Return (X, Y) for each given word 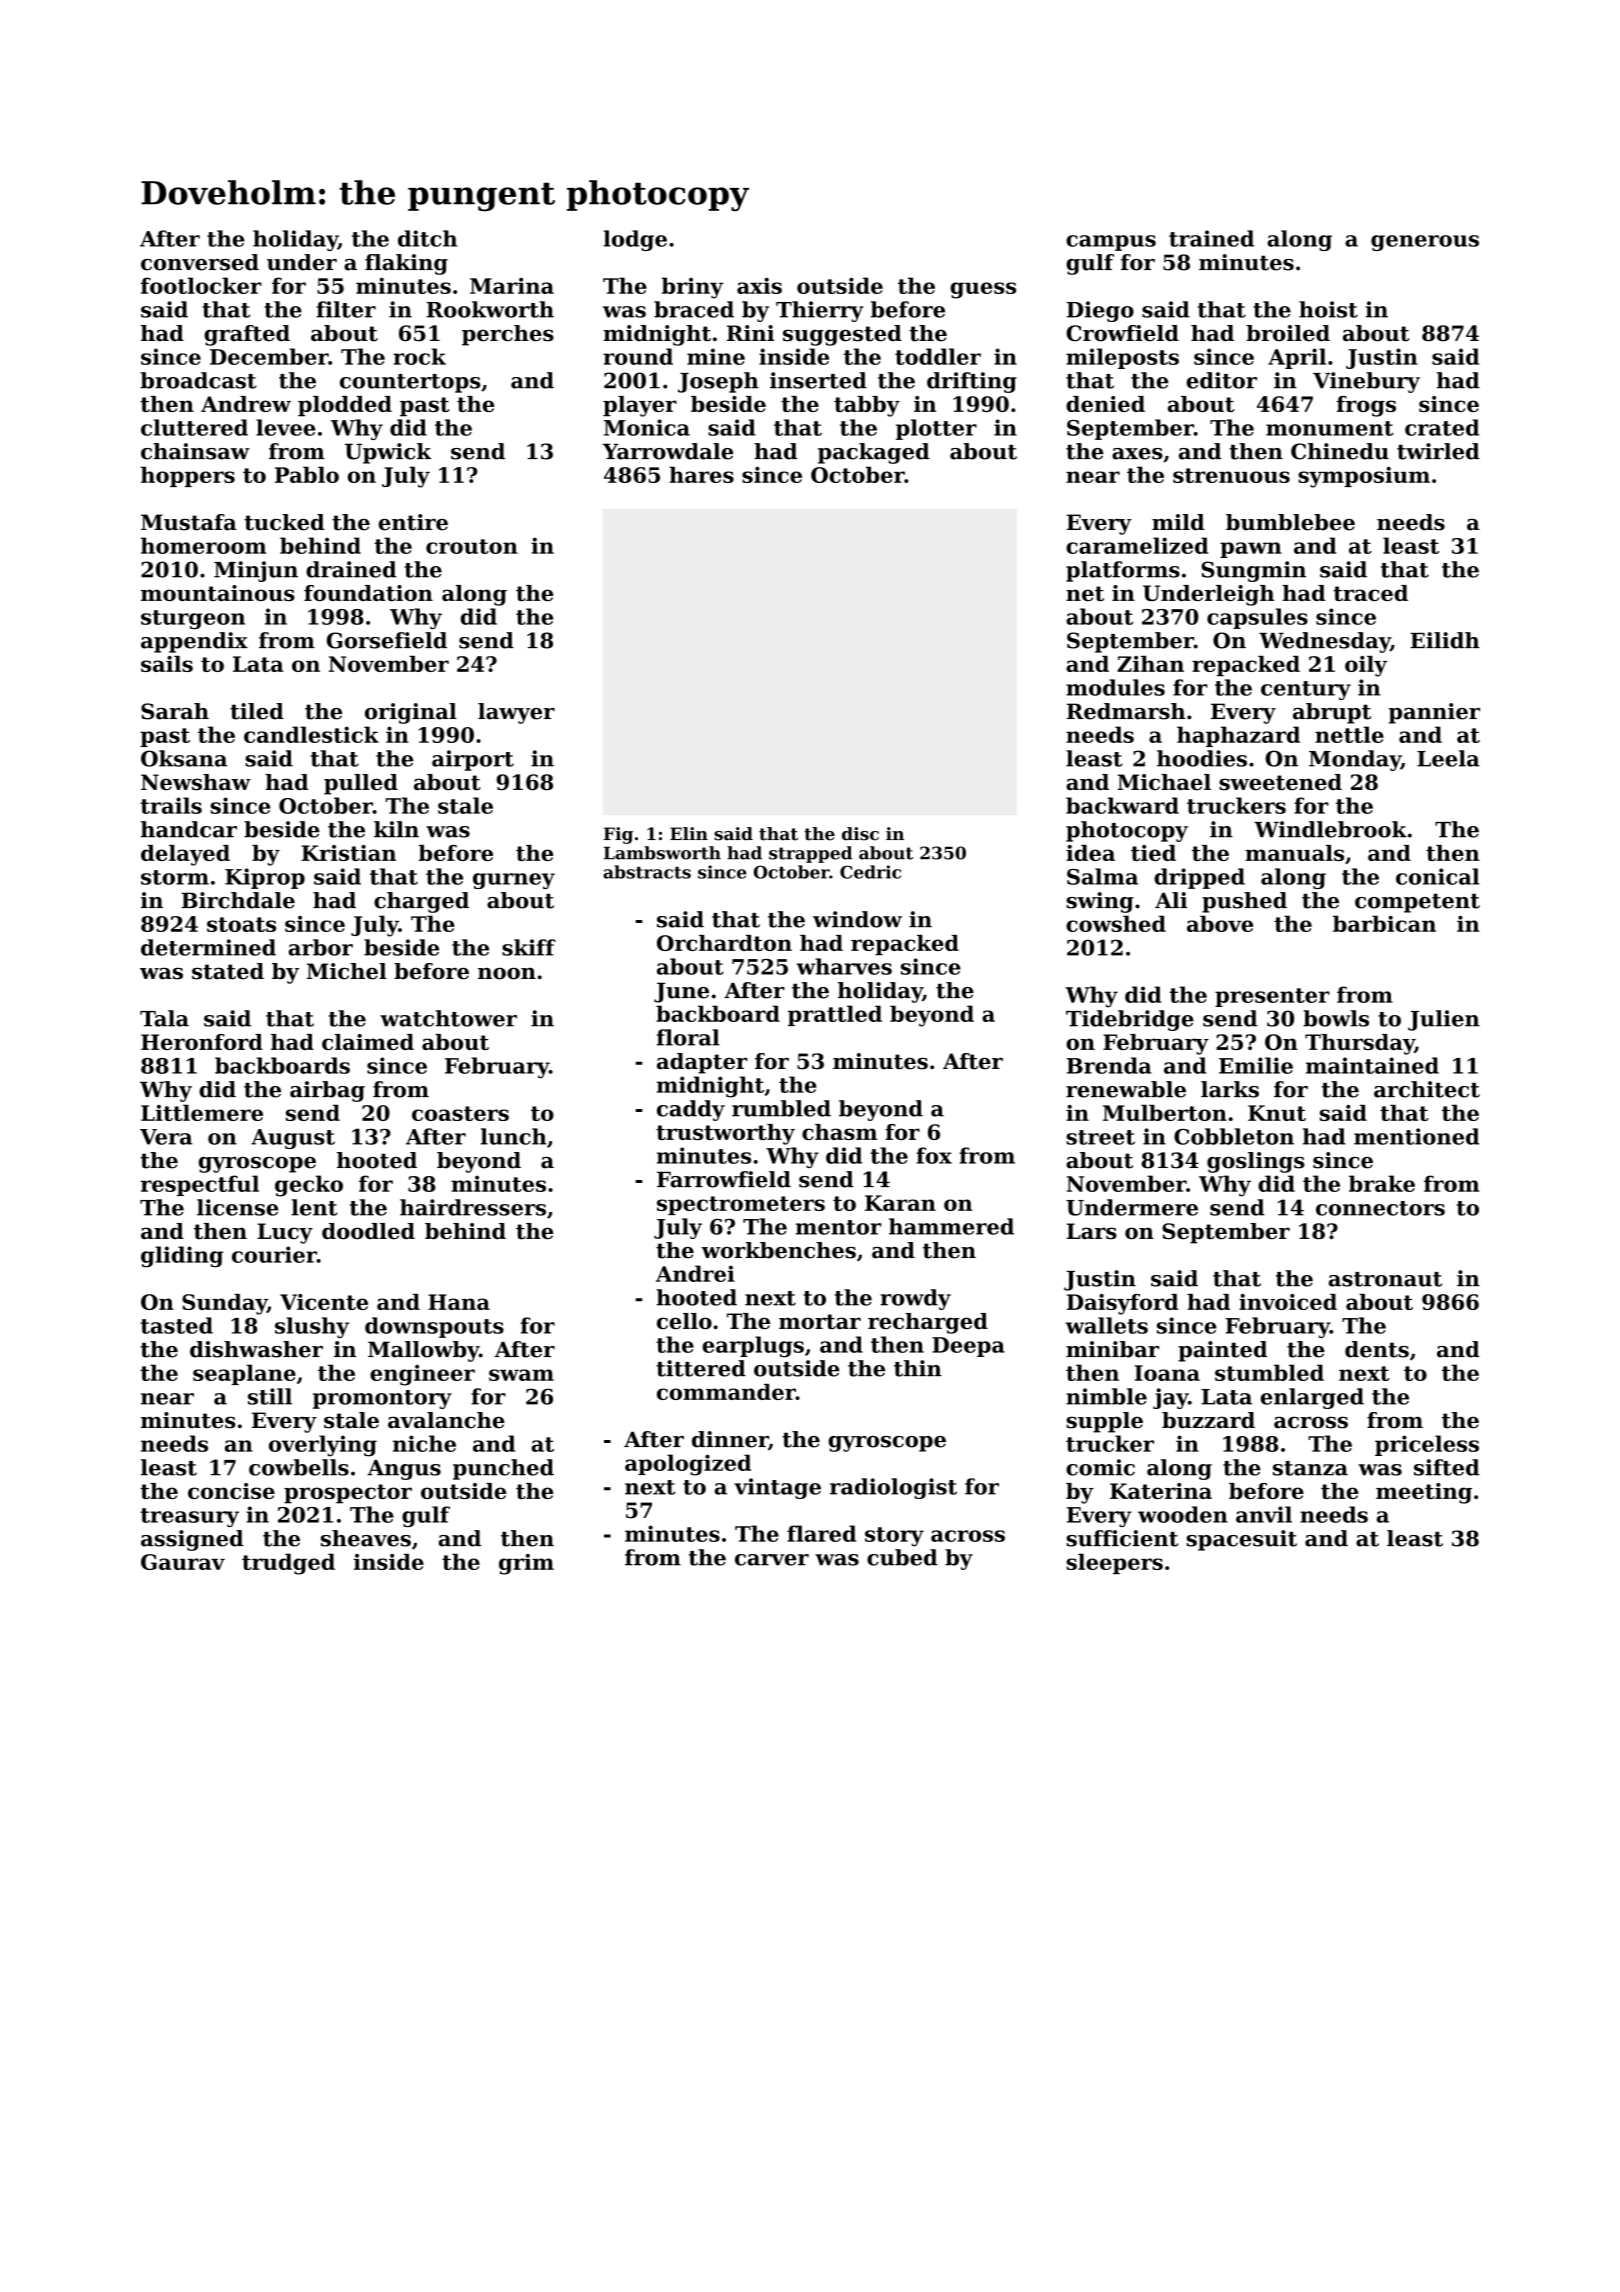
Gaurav (183, 1562)
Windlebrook (1330, 829)
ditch (427, 238)
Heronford (202, 1042)
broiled (1288, 333)
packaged (874, 453)
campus (1111, 243)
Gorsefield (387, 640)
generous (1425, 243)
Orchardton (724, 943)
